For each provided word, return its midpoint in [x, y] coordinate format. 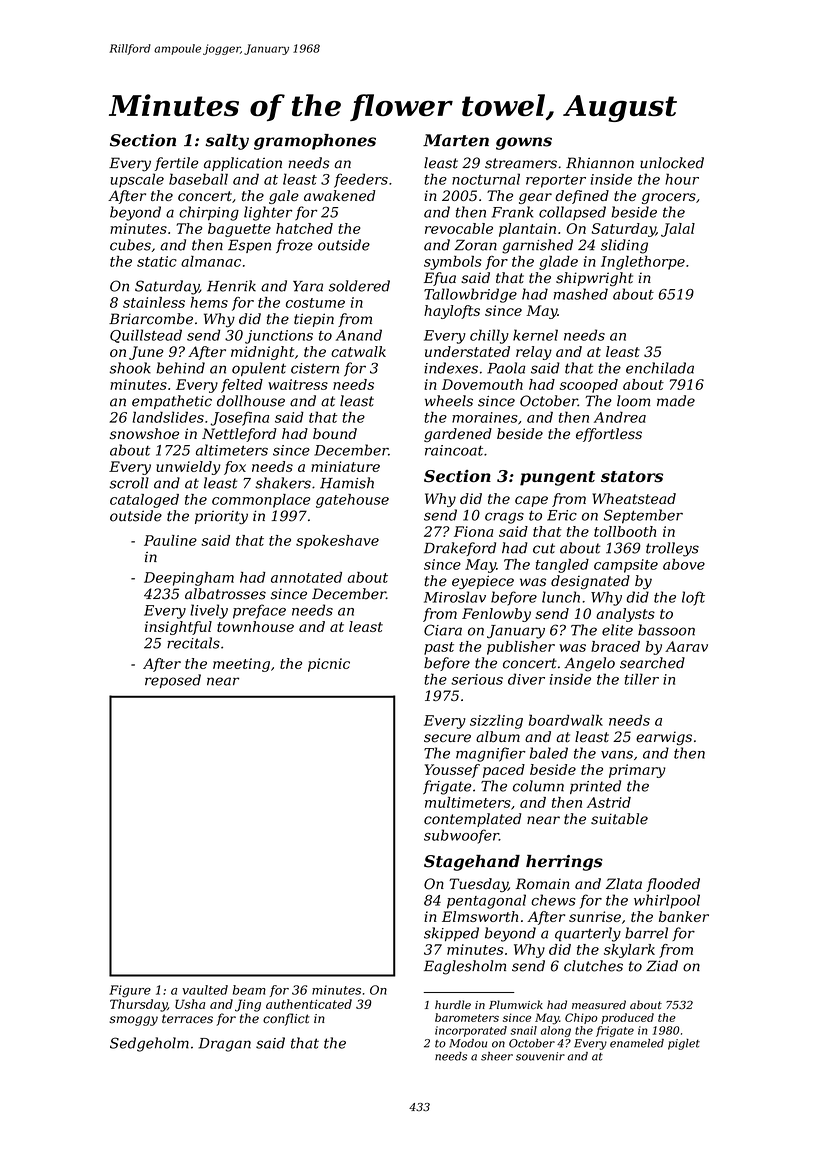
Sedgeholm [149, 1044]
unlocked [672, 163]
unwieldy [188, 468]
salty [227, 142]
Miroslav [455, 597]
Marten [456, 140]
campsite [626, 566]
